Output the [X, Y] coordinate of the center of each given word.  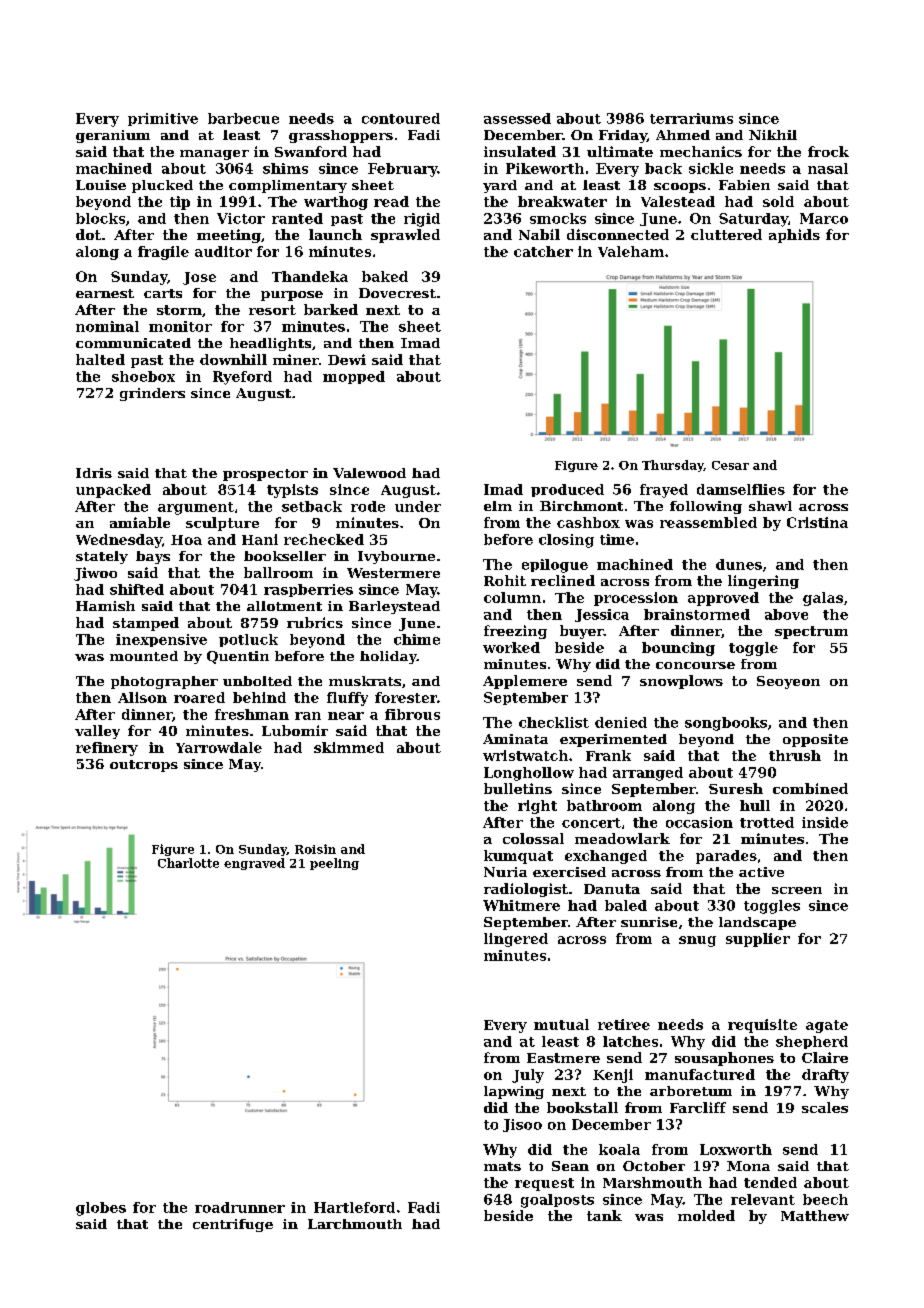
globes [101, 1209]
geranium [113, 136]
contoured [401, 118]
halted [100, 359]
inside [825, 822]
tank [604, 1215]
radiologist [526, 890]
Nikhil [773, 135]
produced [567, 490]
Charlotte [188, 863]
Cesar [730, 465]
